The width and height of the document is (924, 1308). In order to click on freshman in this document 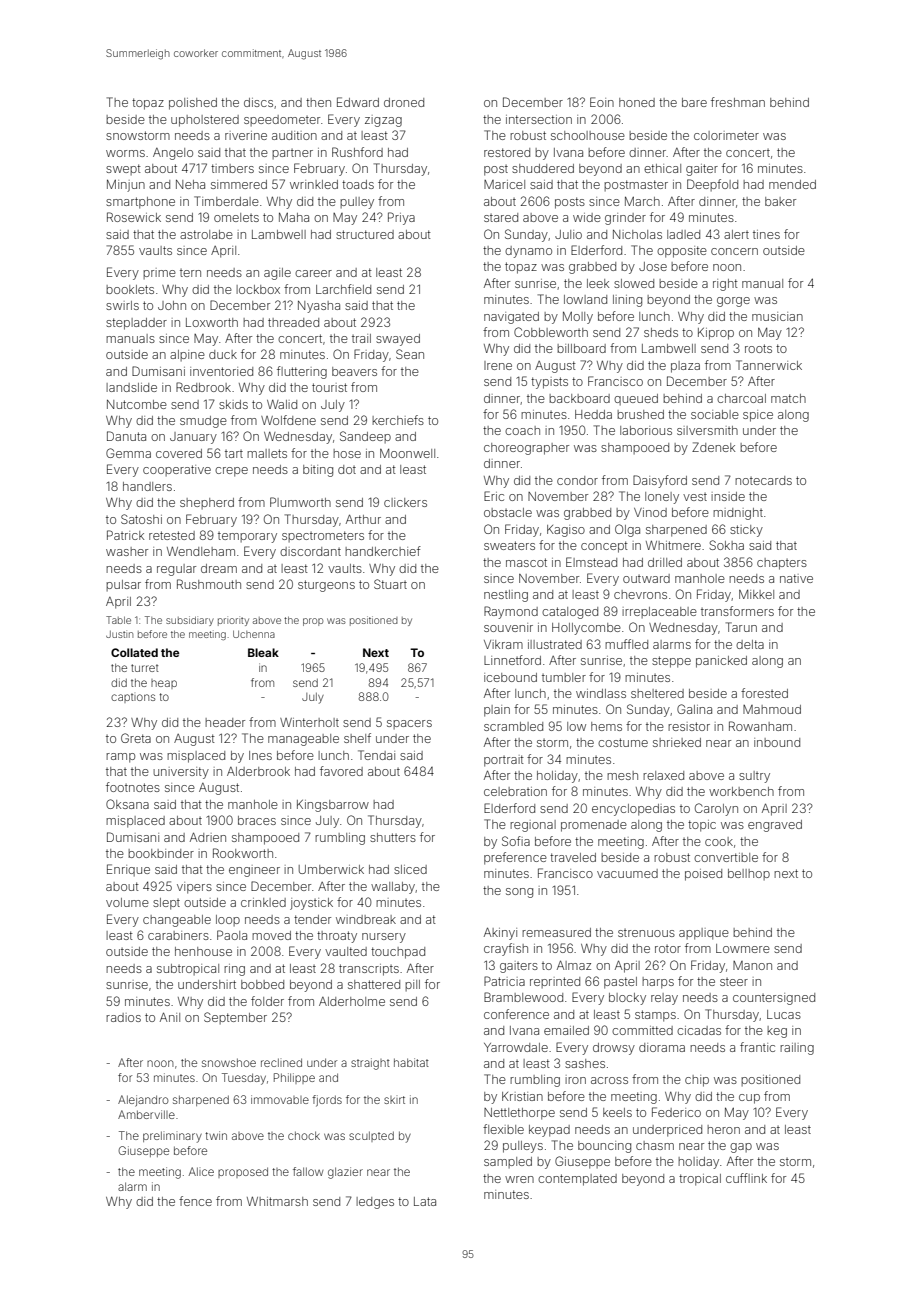, I will do `click(738, 102)`.
